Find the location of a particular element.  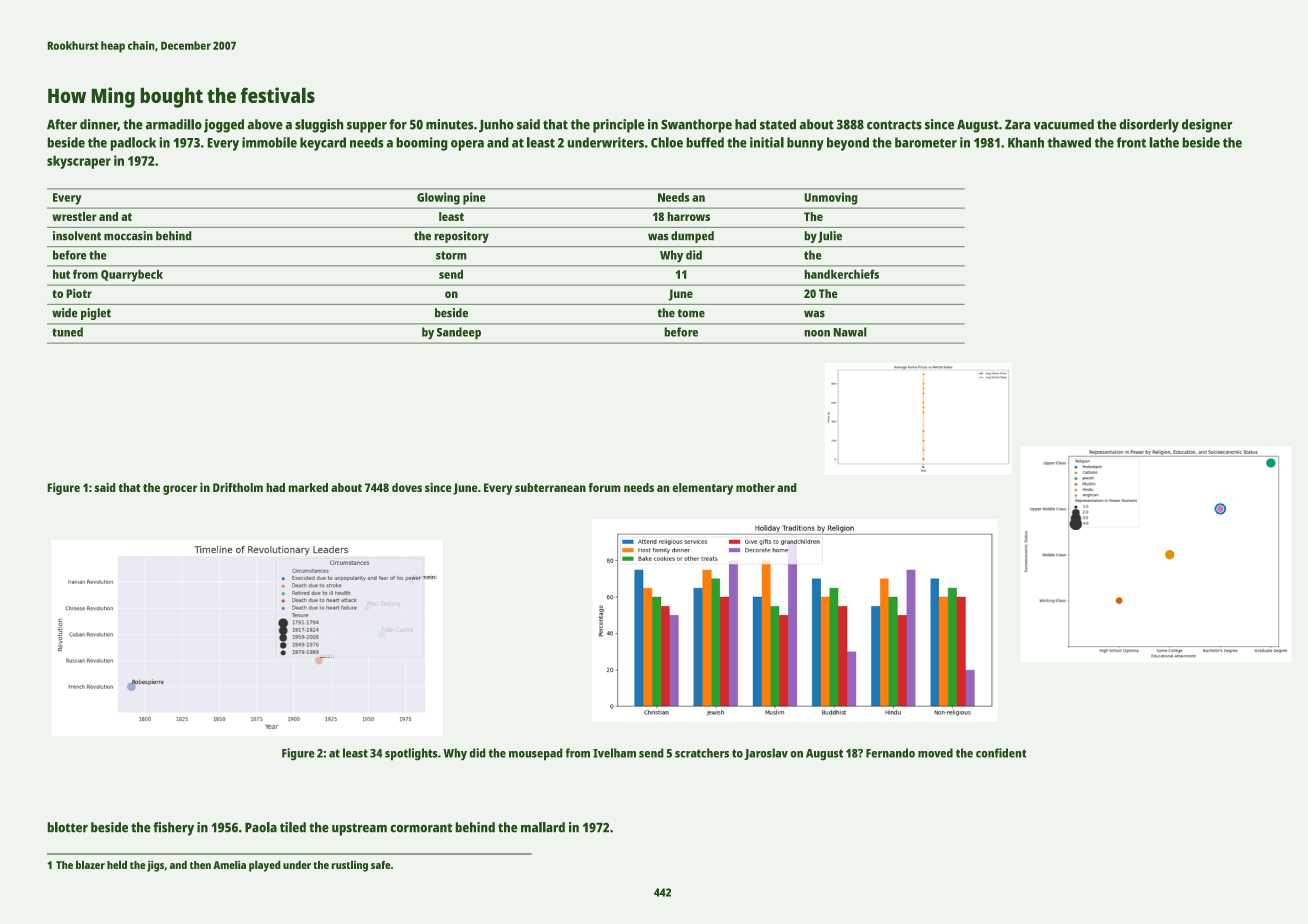

vacuumed is located at coordinates (1064, 124).
